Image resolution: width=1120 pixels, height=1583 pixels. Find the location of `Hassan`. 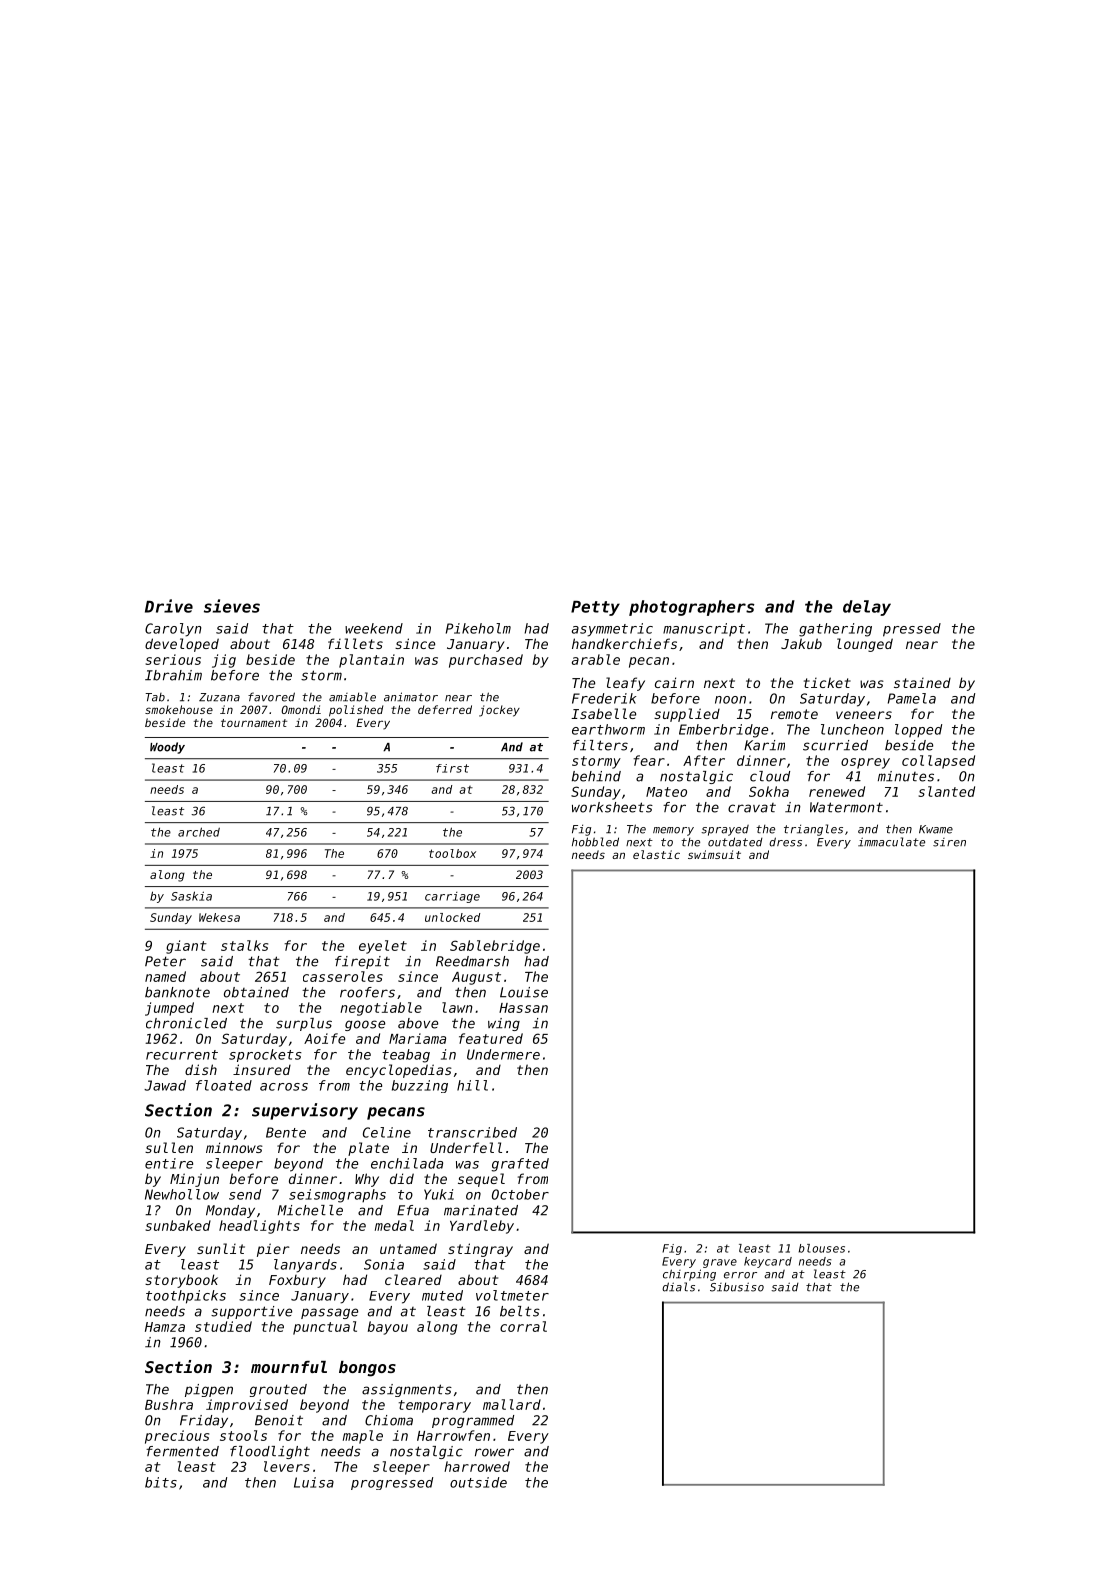

Hassan is located at coordinates (523, 1008).
